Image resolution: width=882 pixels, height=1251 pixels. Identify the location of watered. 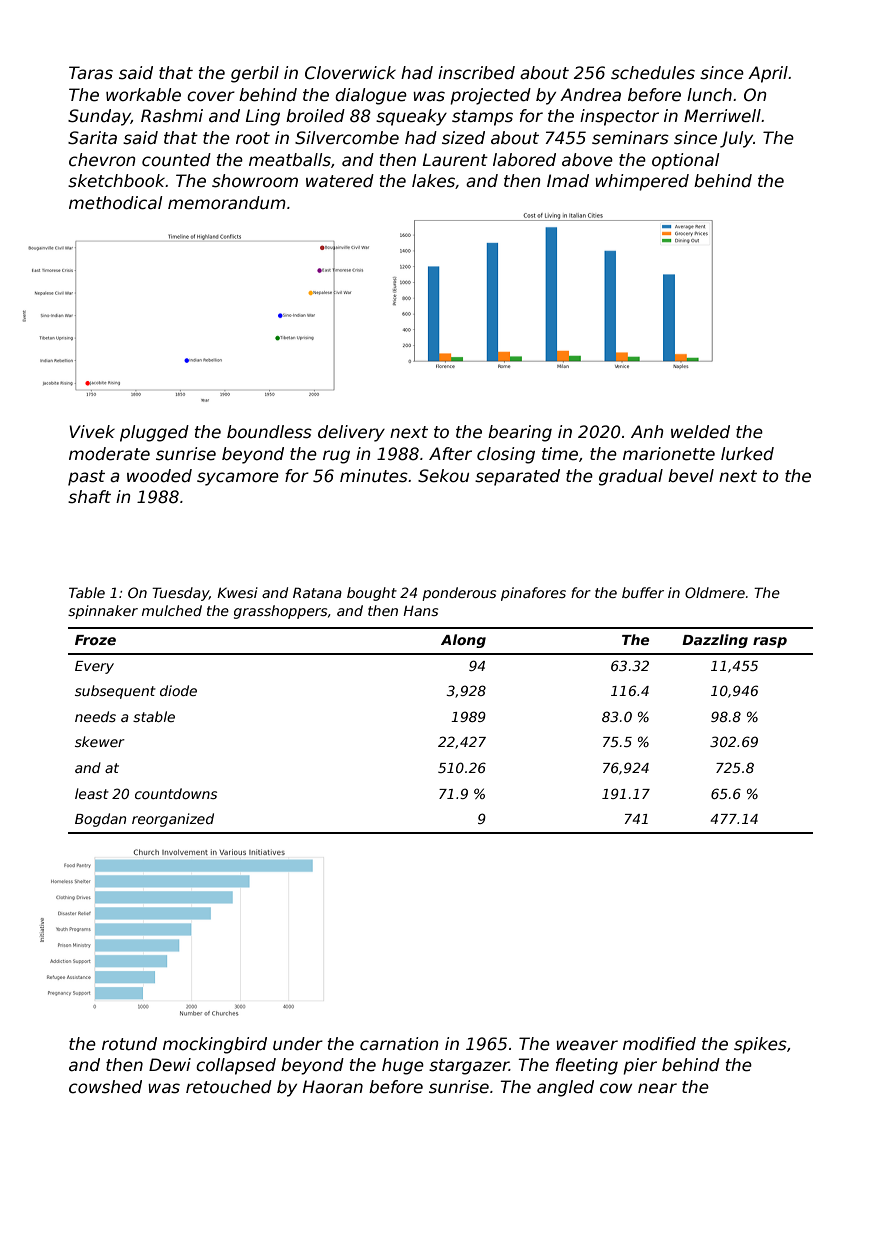
(340, 181).
